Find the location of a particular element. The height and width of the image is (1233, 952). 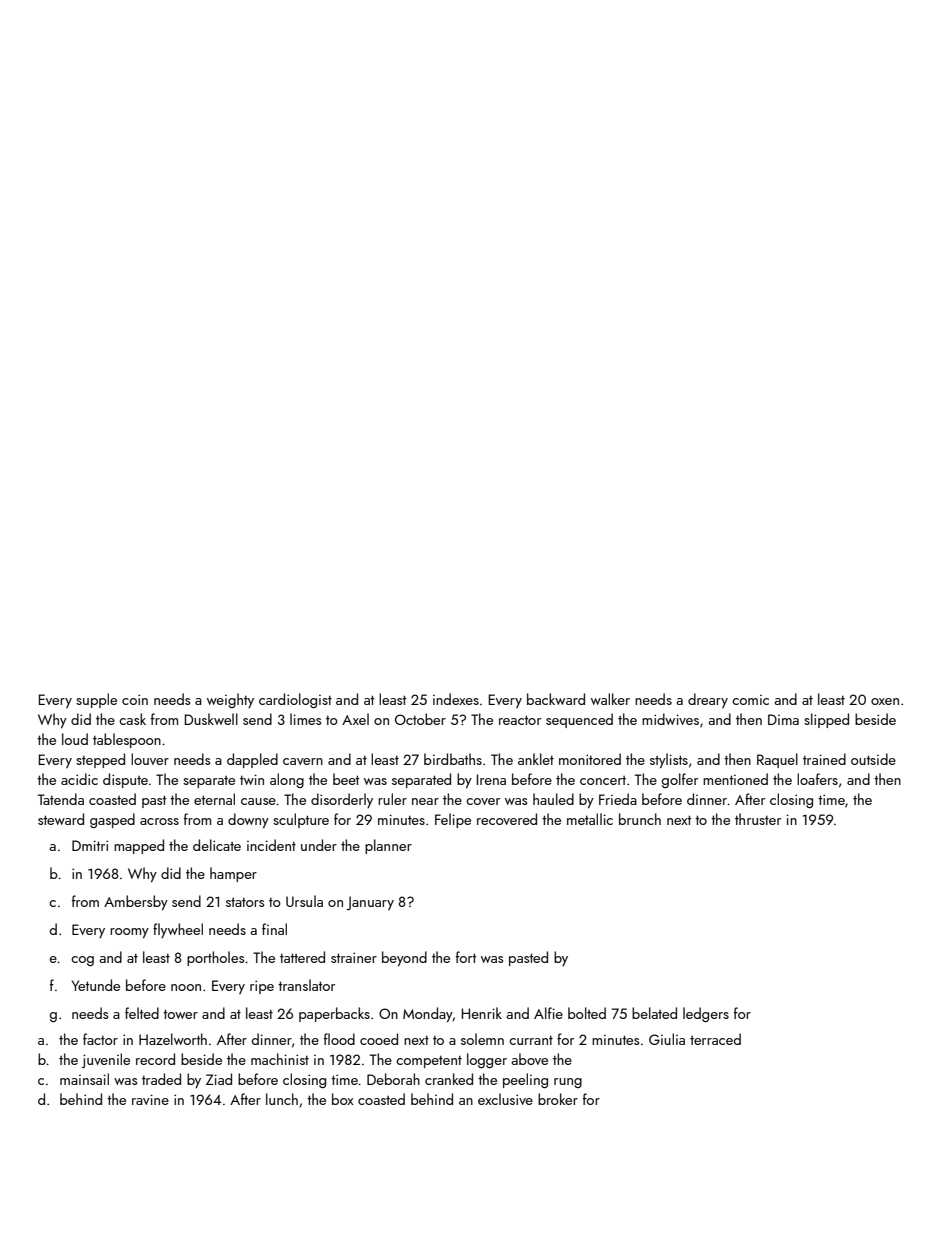

ravine is located at coordinates (150, 1099).
